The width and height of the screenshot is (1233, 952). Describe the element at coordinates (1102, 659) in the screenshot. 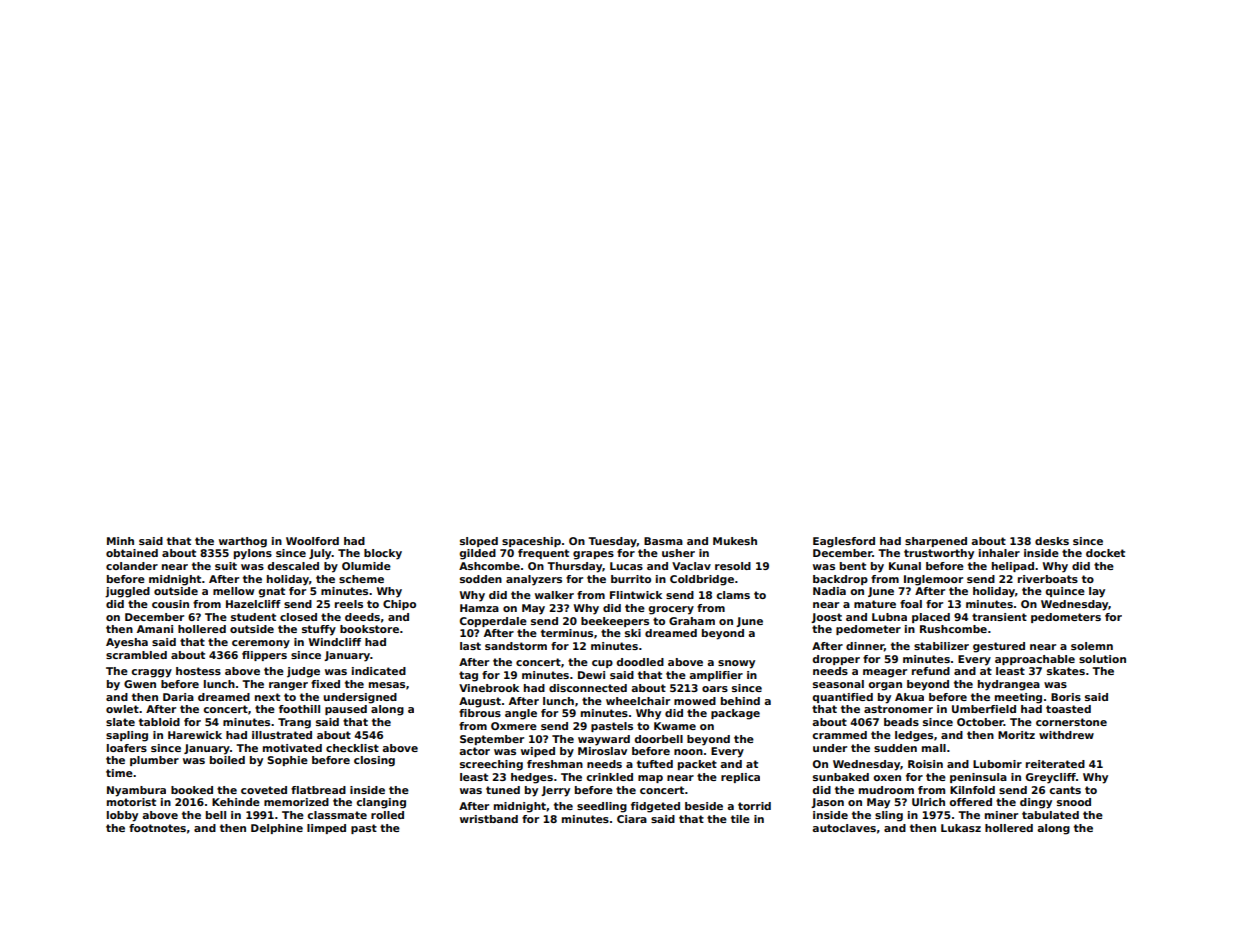

I see `solution` at that location.
